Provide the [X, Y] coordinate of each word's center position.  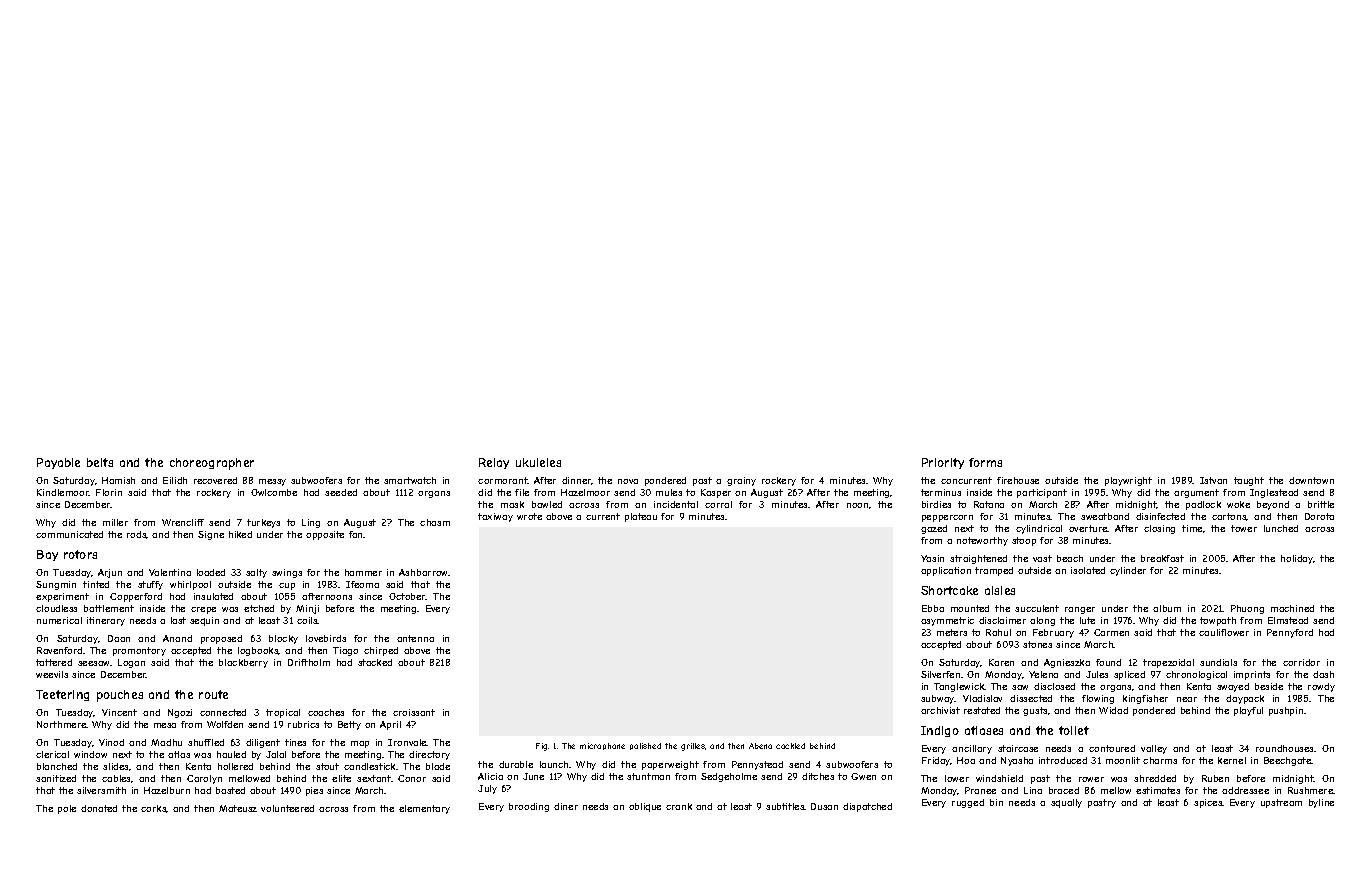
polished [645, 746]
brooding [529, 807]
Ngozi [180, 713]
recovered [215, 480]
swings [287, 573]
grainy [741, 481]
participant [1042, 493]
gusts [1035, 711]
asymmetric [947, 621]
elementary [424, 809]
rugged [968, 803]
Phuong [1247, 609]
